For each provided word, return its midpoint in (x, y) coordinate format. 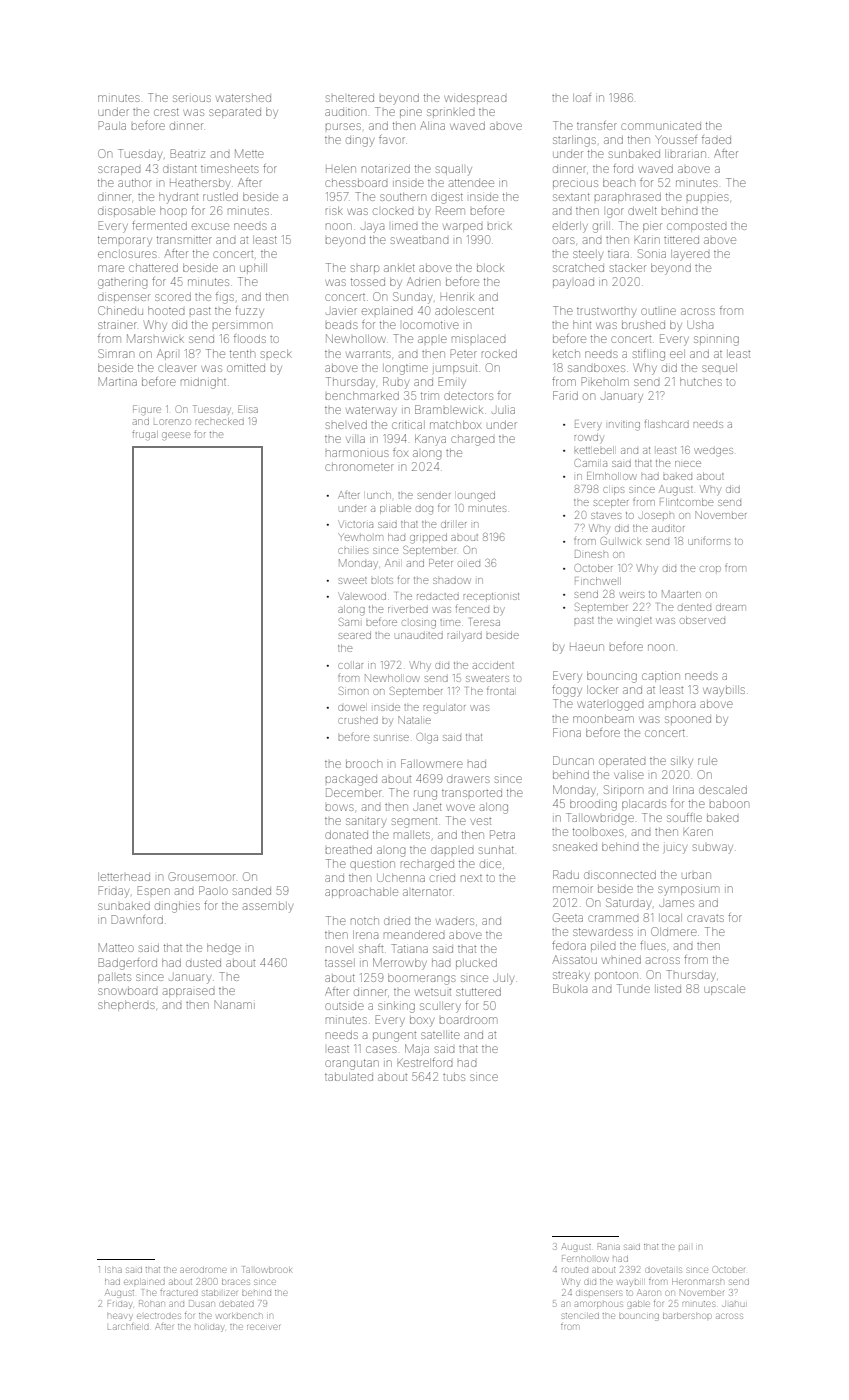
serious (192, 98)
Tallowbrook (267, 1269)
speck (276, 354)
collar (350, 665)
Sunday (412, 298)
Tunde (633, 988)
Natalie (414, 720)
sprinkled (450, 113)
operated (622, 762)
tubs (454, 1077)
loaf (582, 97)
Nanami (235, 1005)
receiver (263, 1327)
